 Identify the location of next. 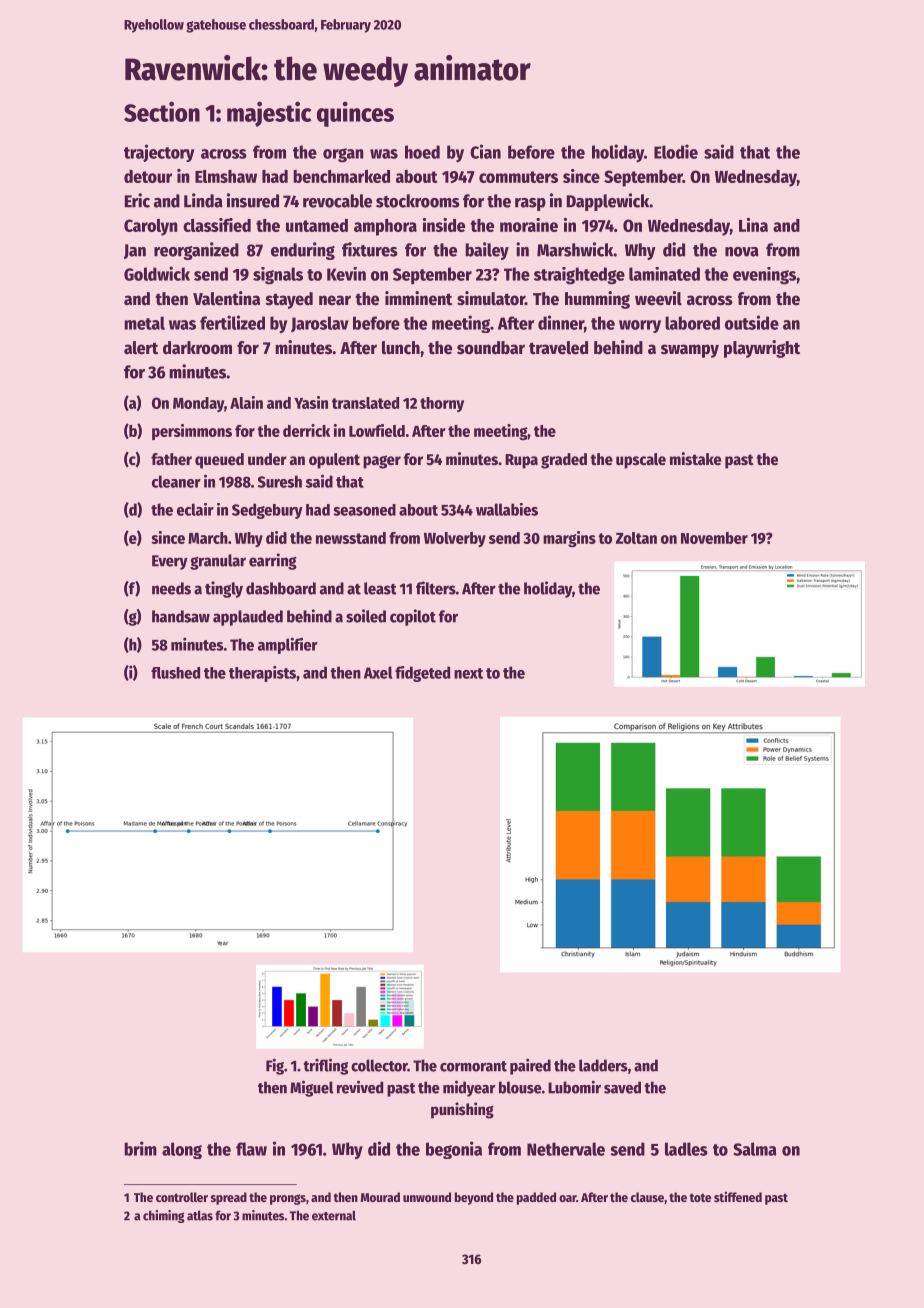
(468, 673).
